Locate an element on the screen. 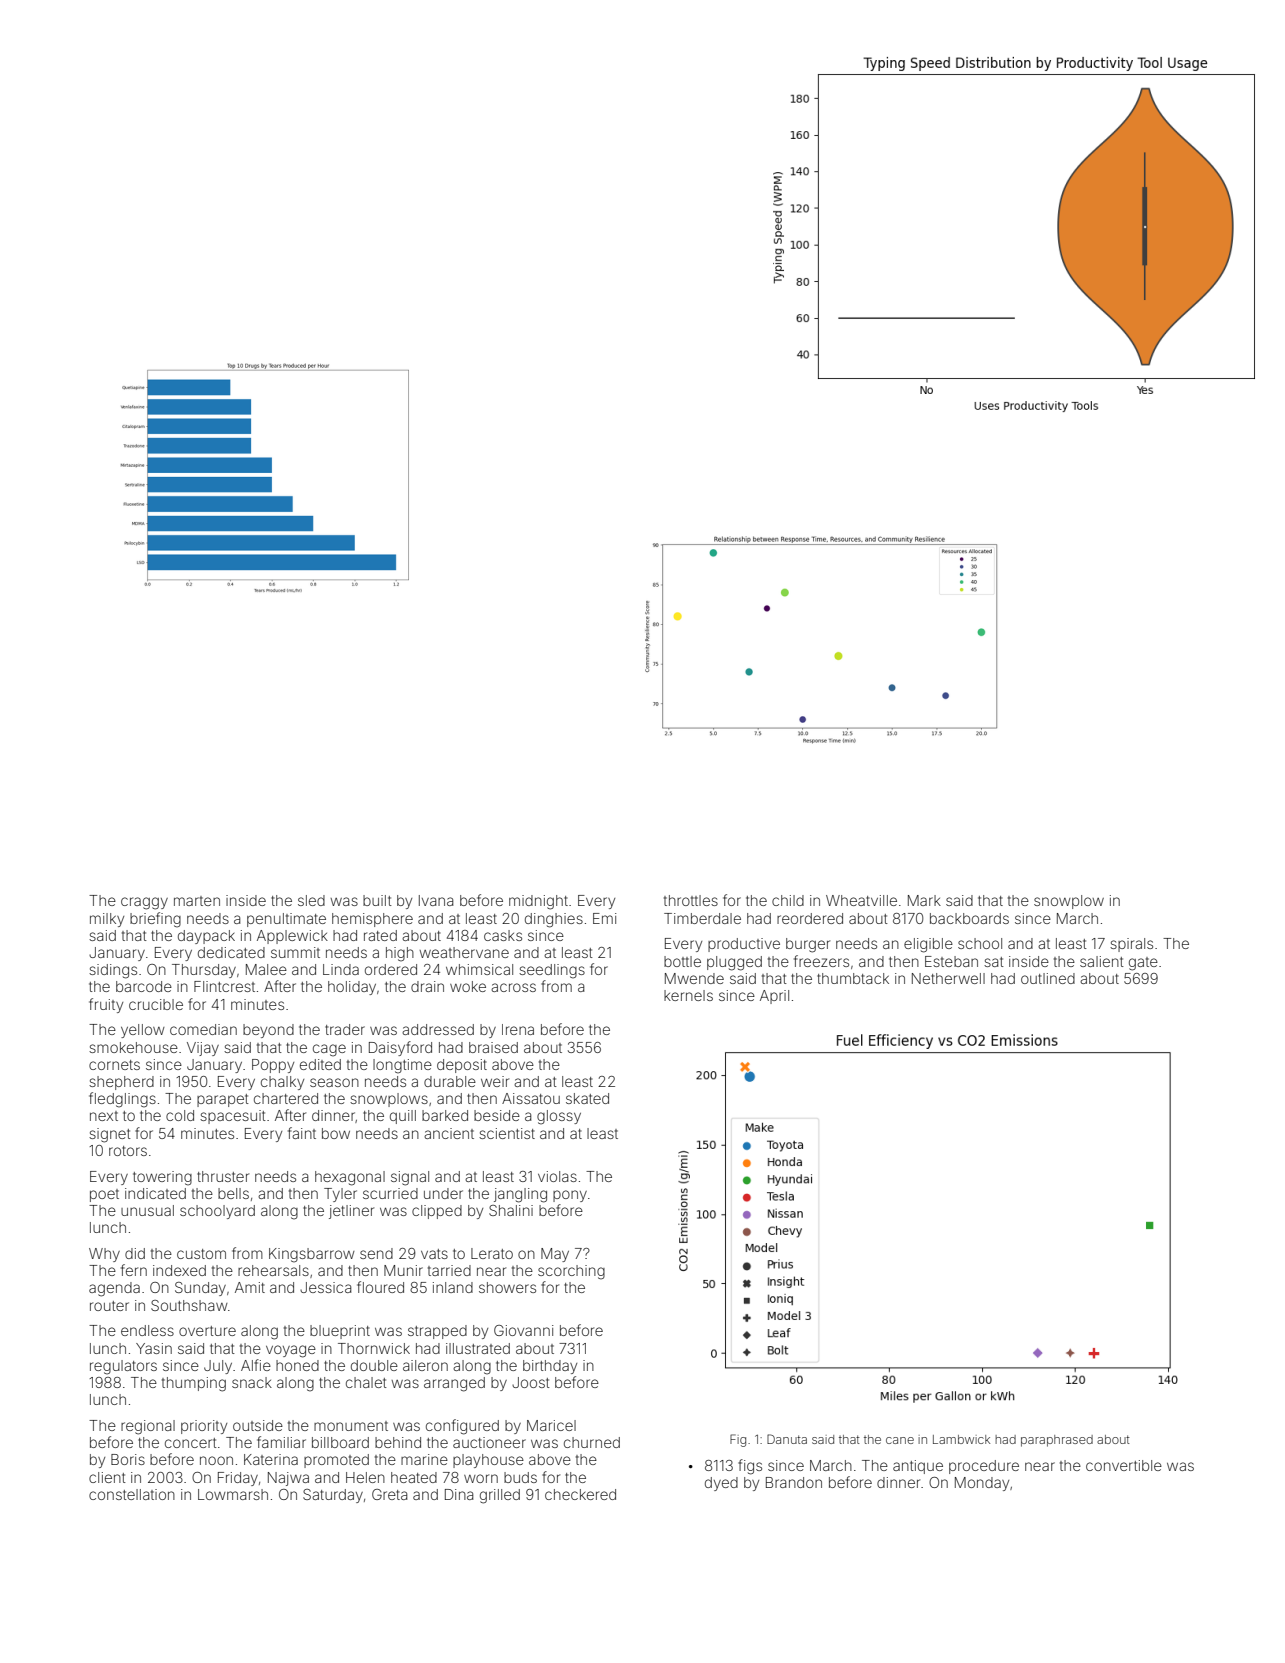  Greta is located at coordinates (389, 1494).
